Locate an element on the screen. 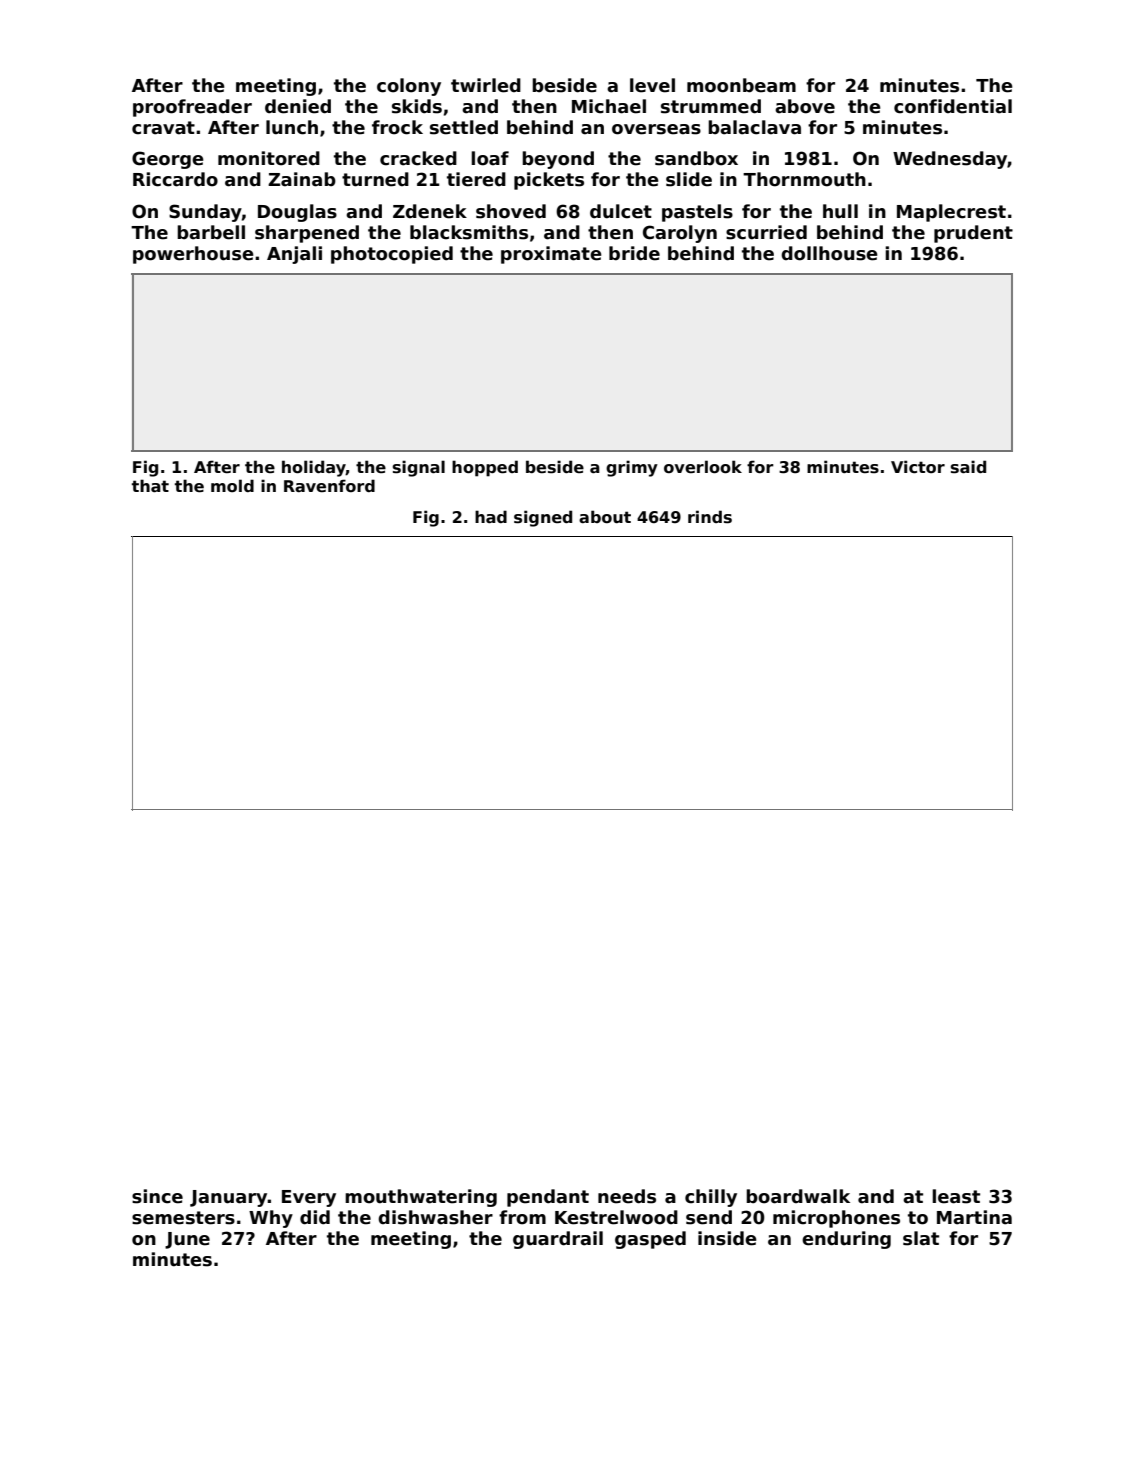  did is located at coordinates (315, 1217).
